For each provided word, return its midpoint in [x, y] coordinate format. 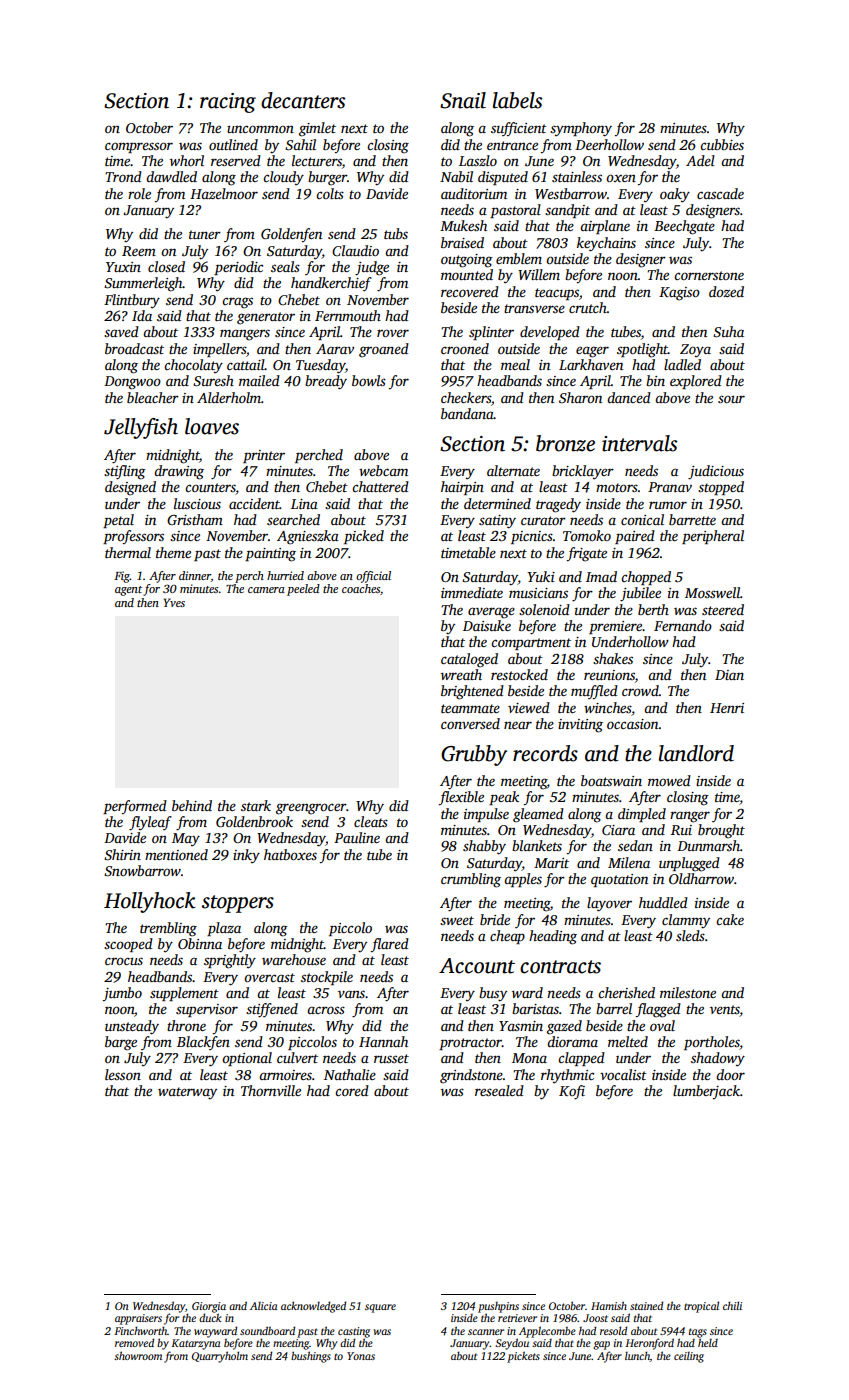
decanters [303, 100]
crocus [124, 961]
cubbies [722, 144]
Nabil [456, 176]
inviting [580, 726]
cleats [371, 821]
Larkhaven [591, 364]
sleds [690, 935]
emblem [519, 258]
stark [256, 805]
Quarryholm [220, 1357]
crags [237, 303]
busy [493, 994]
